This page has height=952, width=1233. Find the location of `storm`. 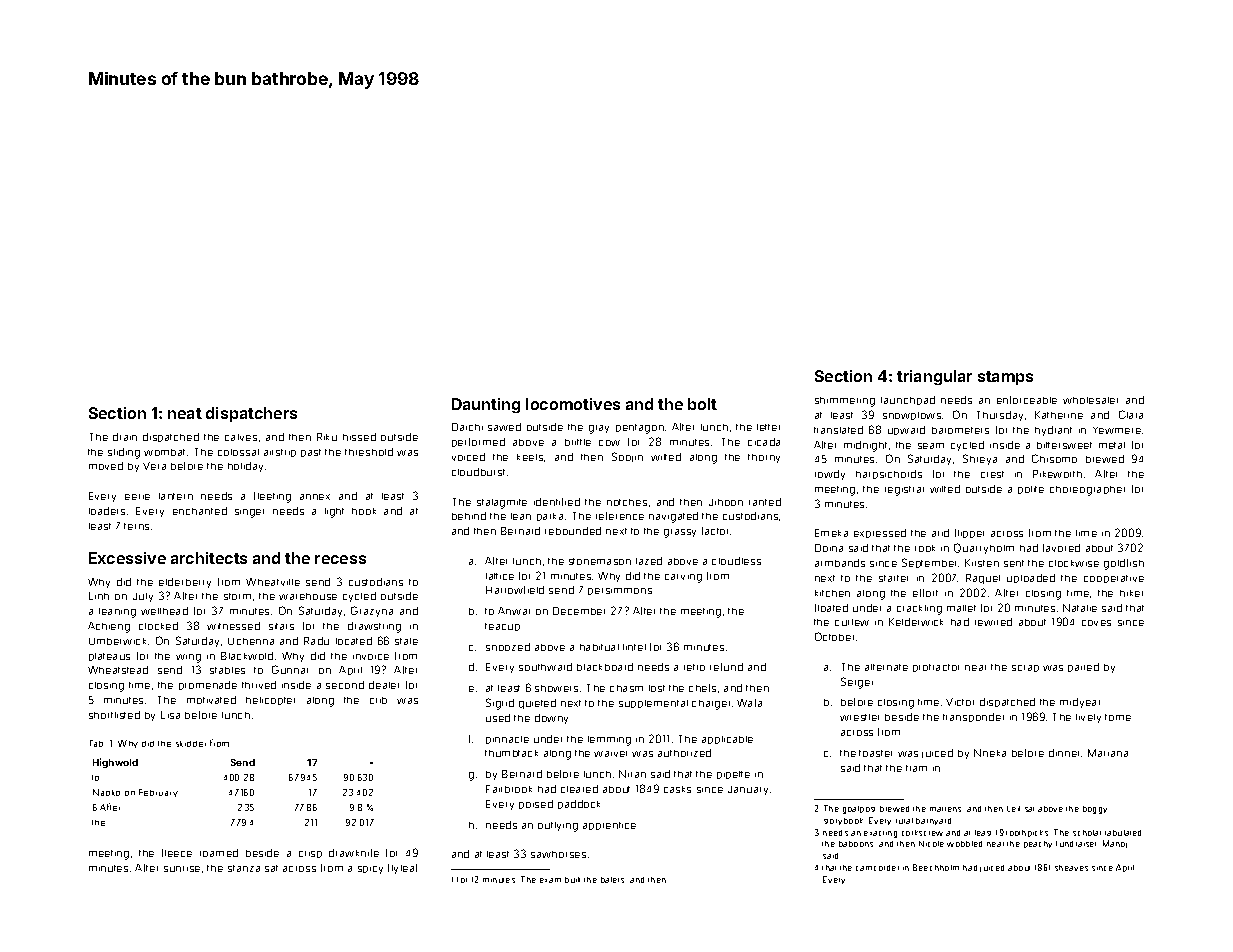

storm is located at coordinates (237, 596).
